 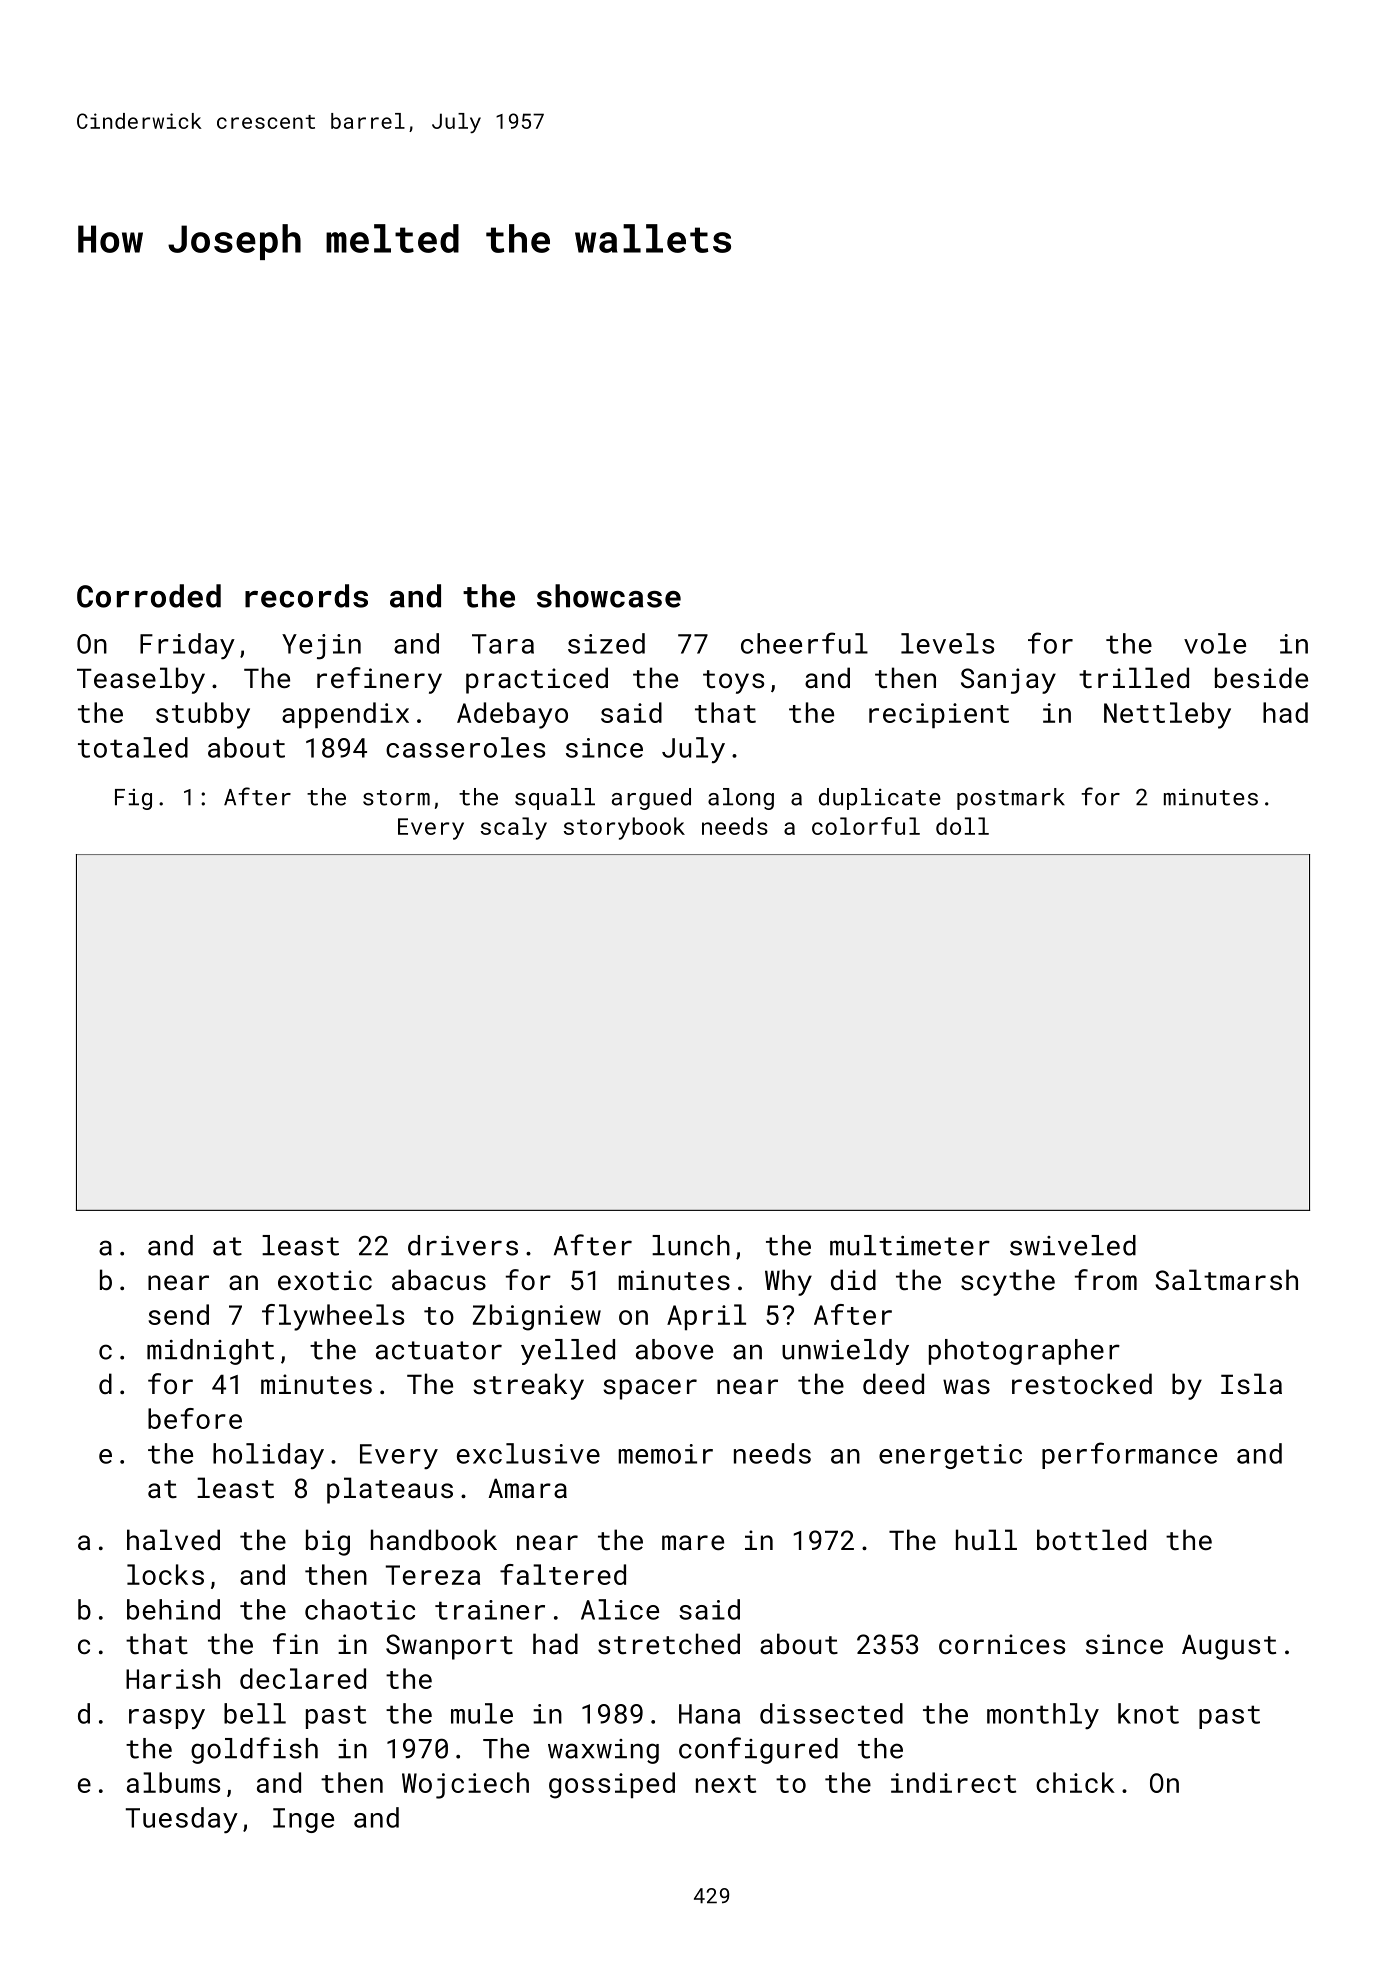 What do you see at coordinates (669, 1644) in the screenshot?
I see `stretched` at bounding box center [669, 1644].
